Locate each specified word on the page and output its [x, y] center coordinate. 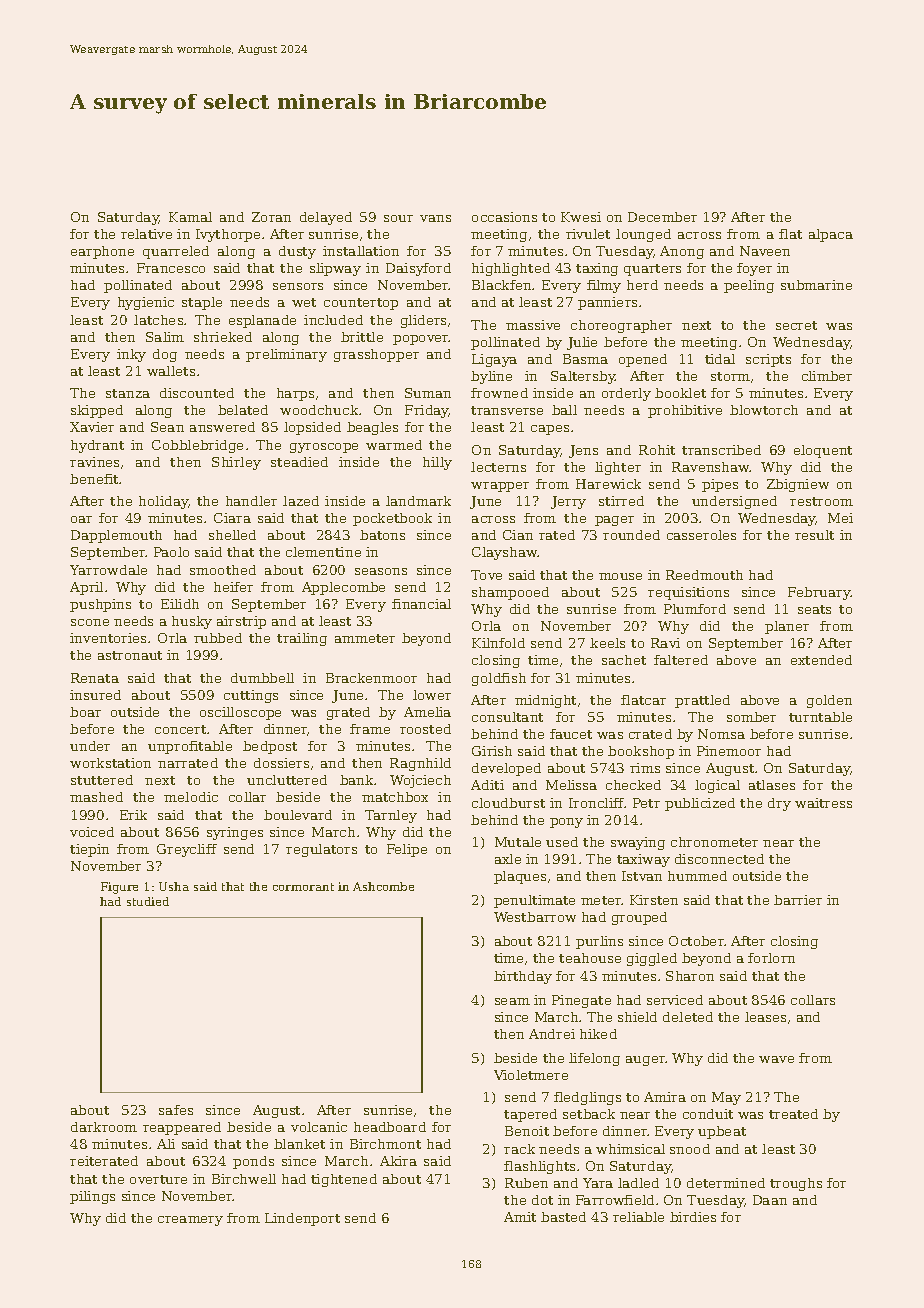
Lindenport [302, 1219]
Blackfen [501, 285]
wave [776, 1059]
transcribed [721, 450]
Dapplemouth [116, 536]
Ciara [232, 518]
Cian [518, 535]
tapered [530, 1115]
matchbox [395, 797]
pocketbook [392, 519]
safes [176, 1110]
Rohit [657, 450]
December [662, 217]
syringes [235, 833]
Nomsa [721, 734]
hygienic [146, 303]
